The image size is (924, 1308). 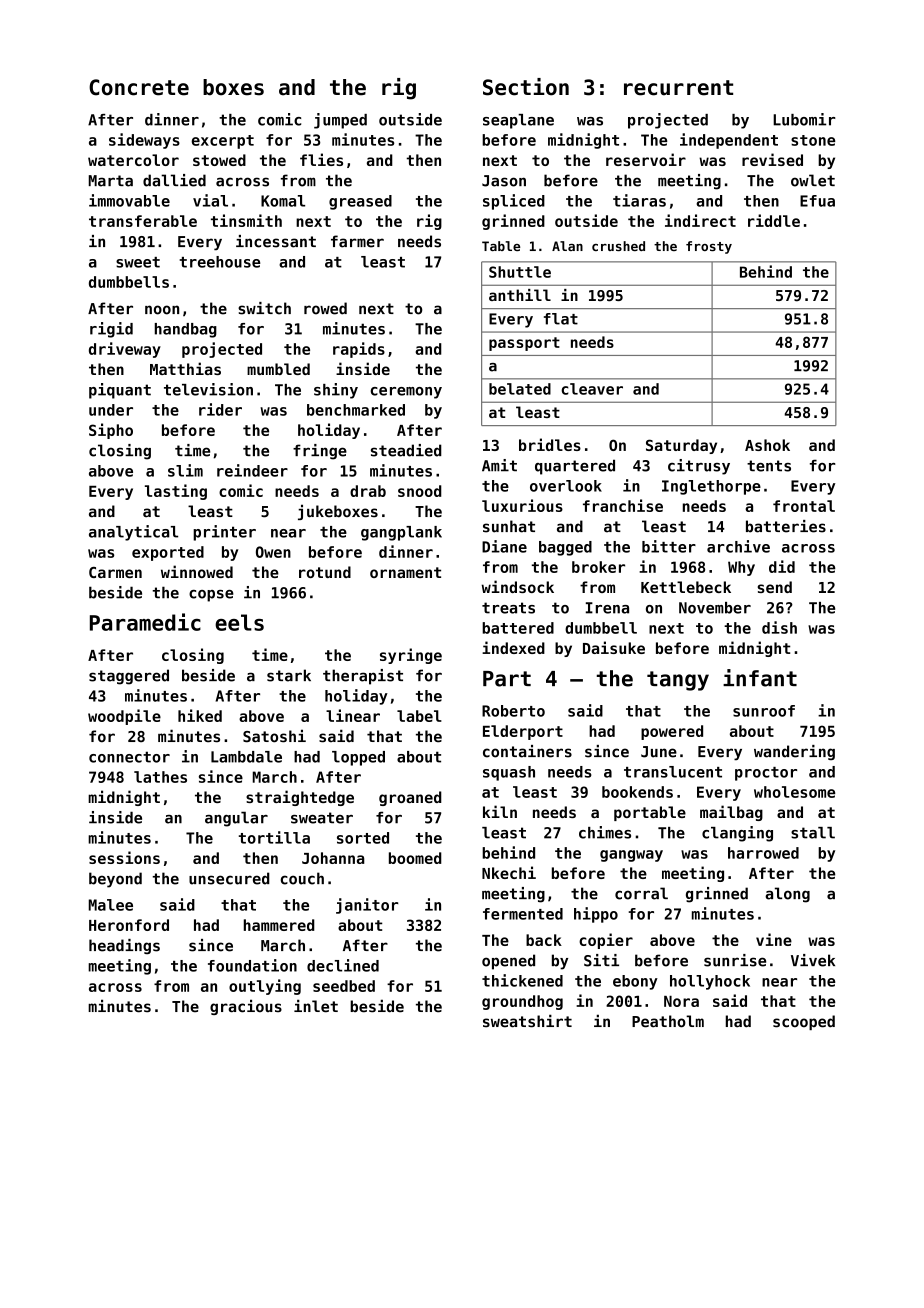 What do you see at coordinates (804, 119) in the document?
I see `Lubomir` at bounding box center [804, 119].
